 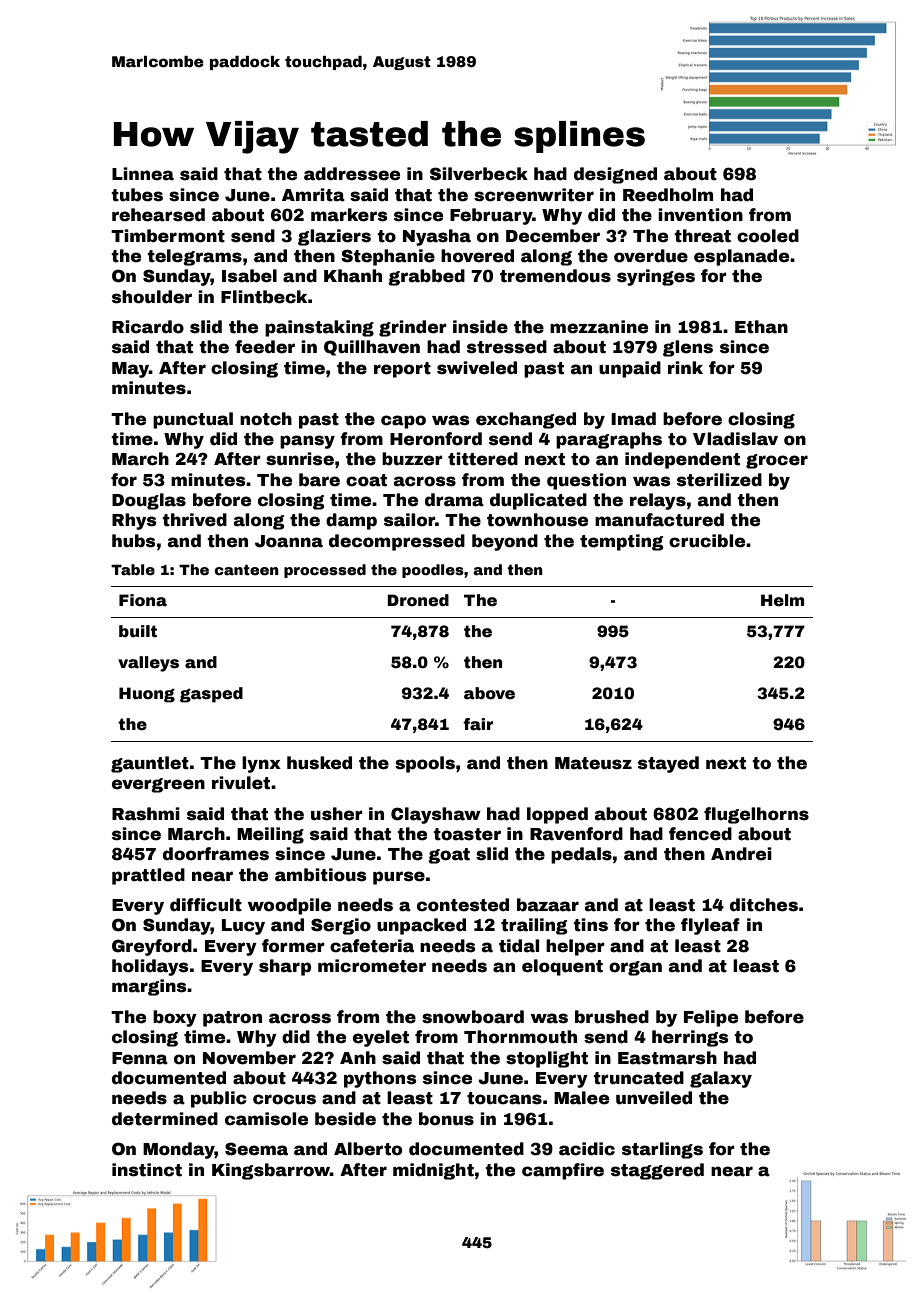 What do you see at coordinates (668, 195) in the screenshot?
I see `Reedholm` at bounding box center [668, 195].
